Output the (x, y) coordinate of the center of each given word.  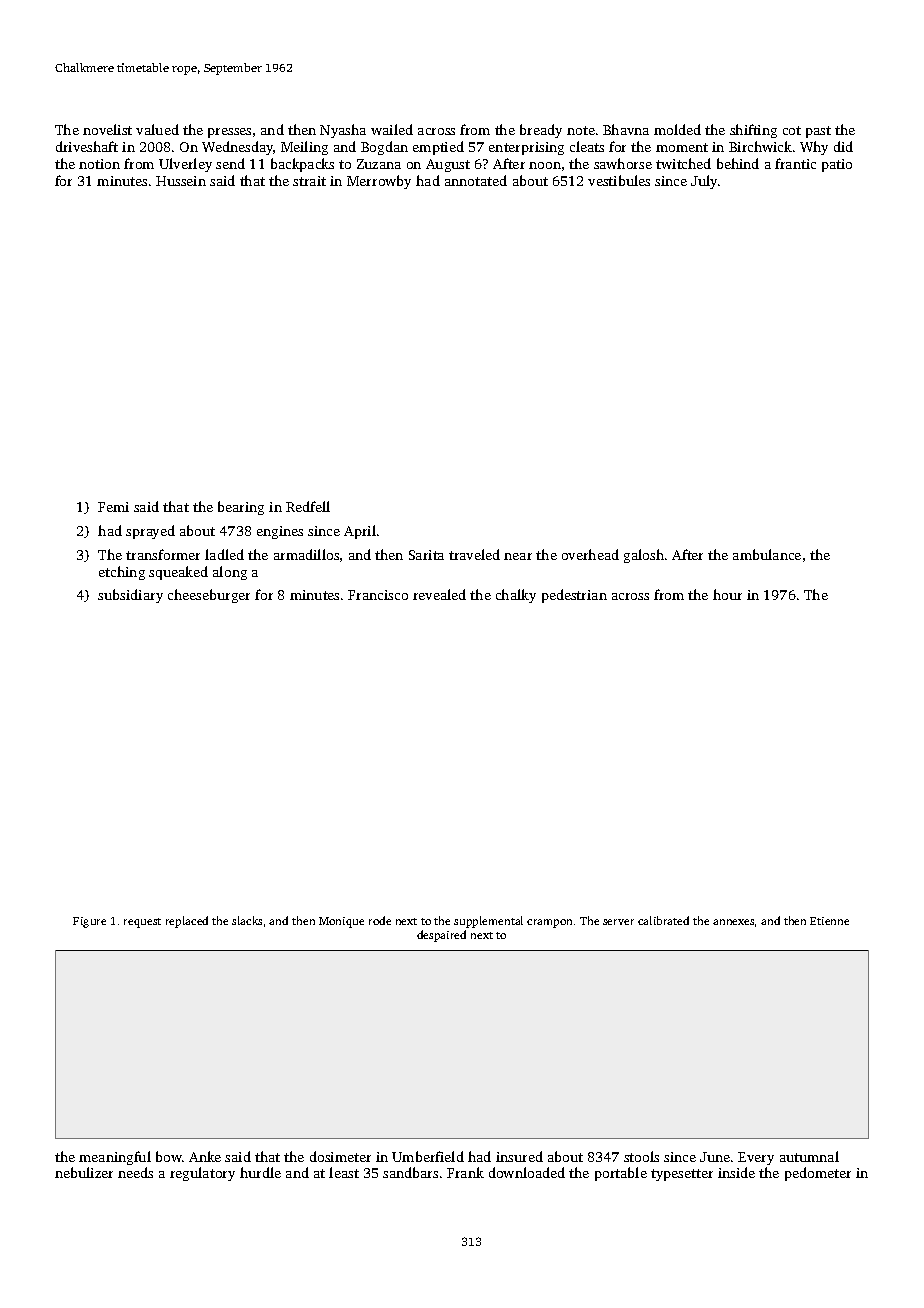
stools (641, 1156)
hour (727, 594)
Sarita (426, 555)
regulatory (202, 1174)
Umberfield (428, 1156)
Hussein (181, 181)
